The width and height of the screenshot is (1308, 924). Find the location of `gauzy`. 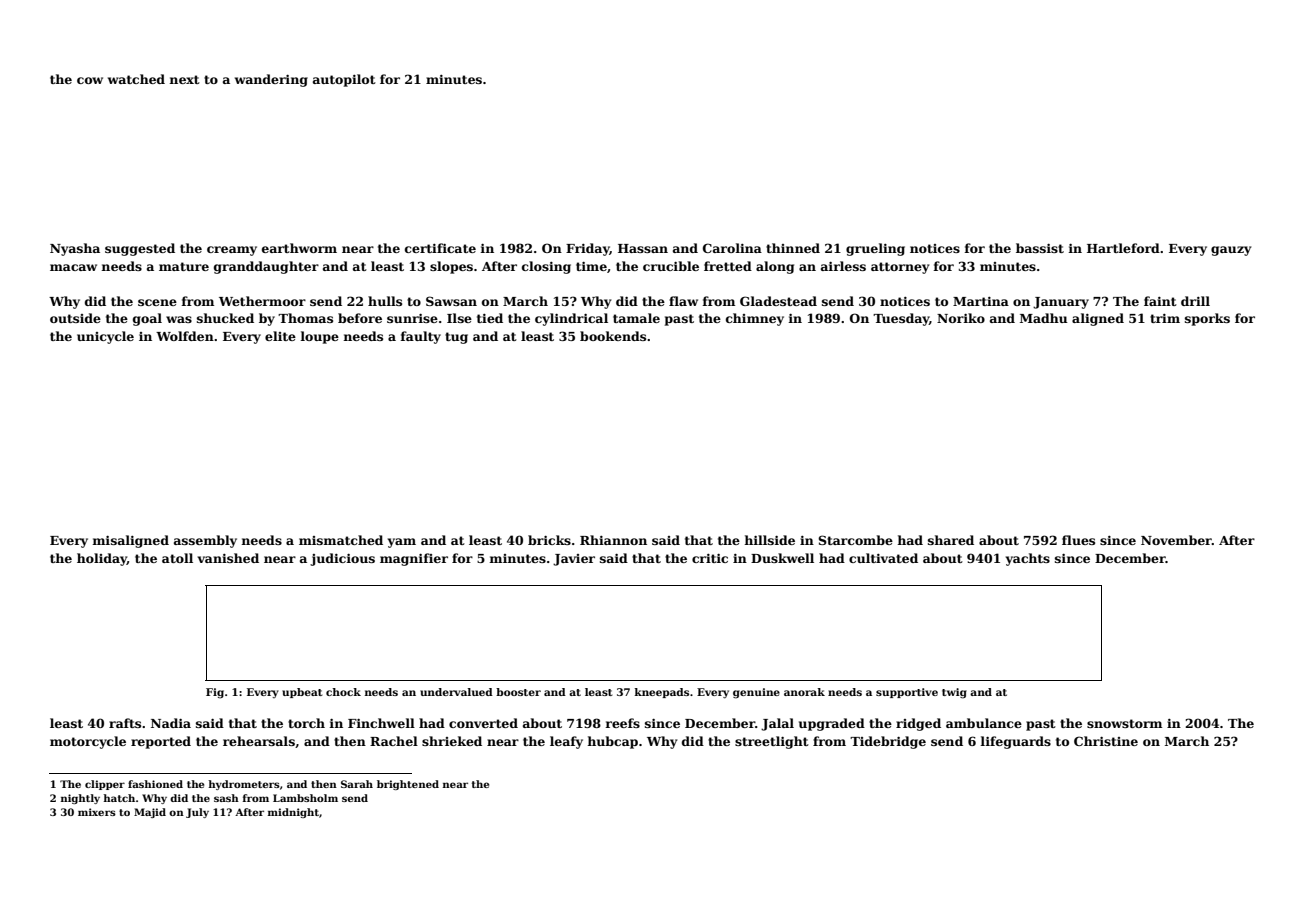

gauzy is located at coordinates (1231, 251).
